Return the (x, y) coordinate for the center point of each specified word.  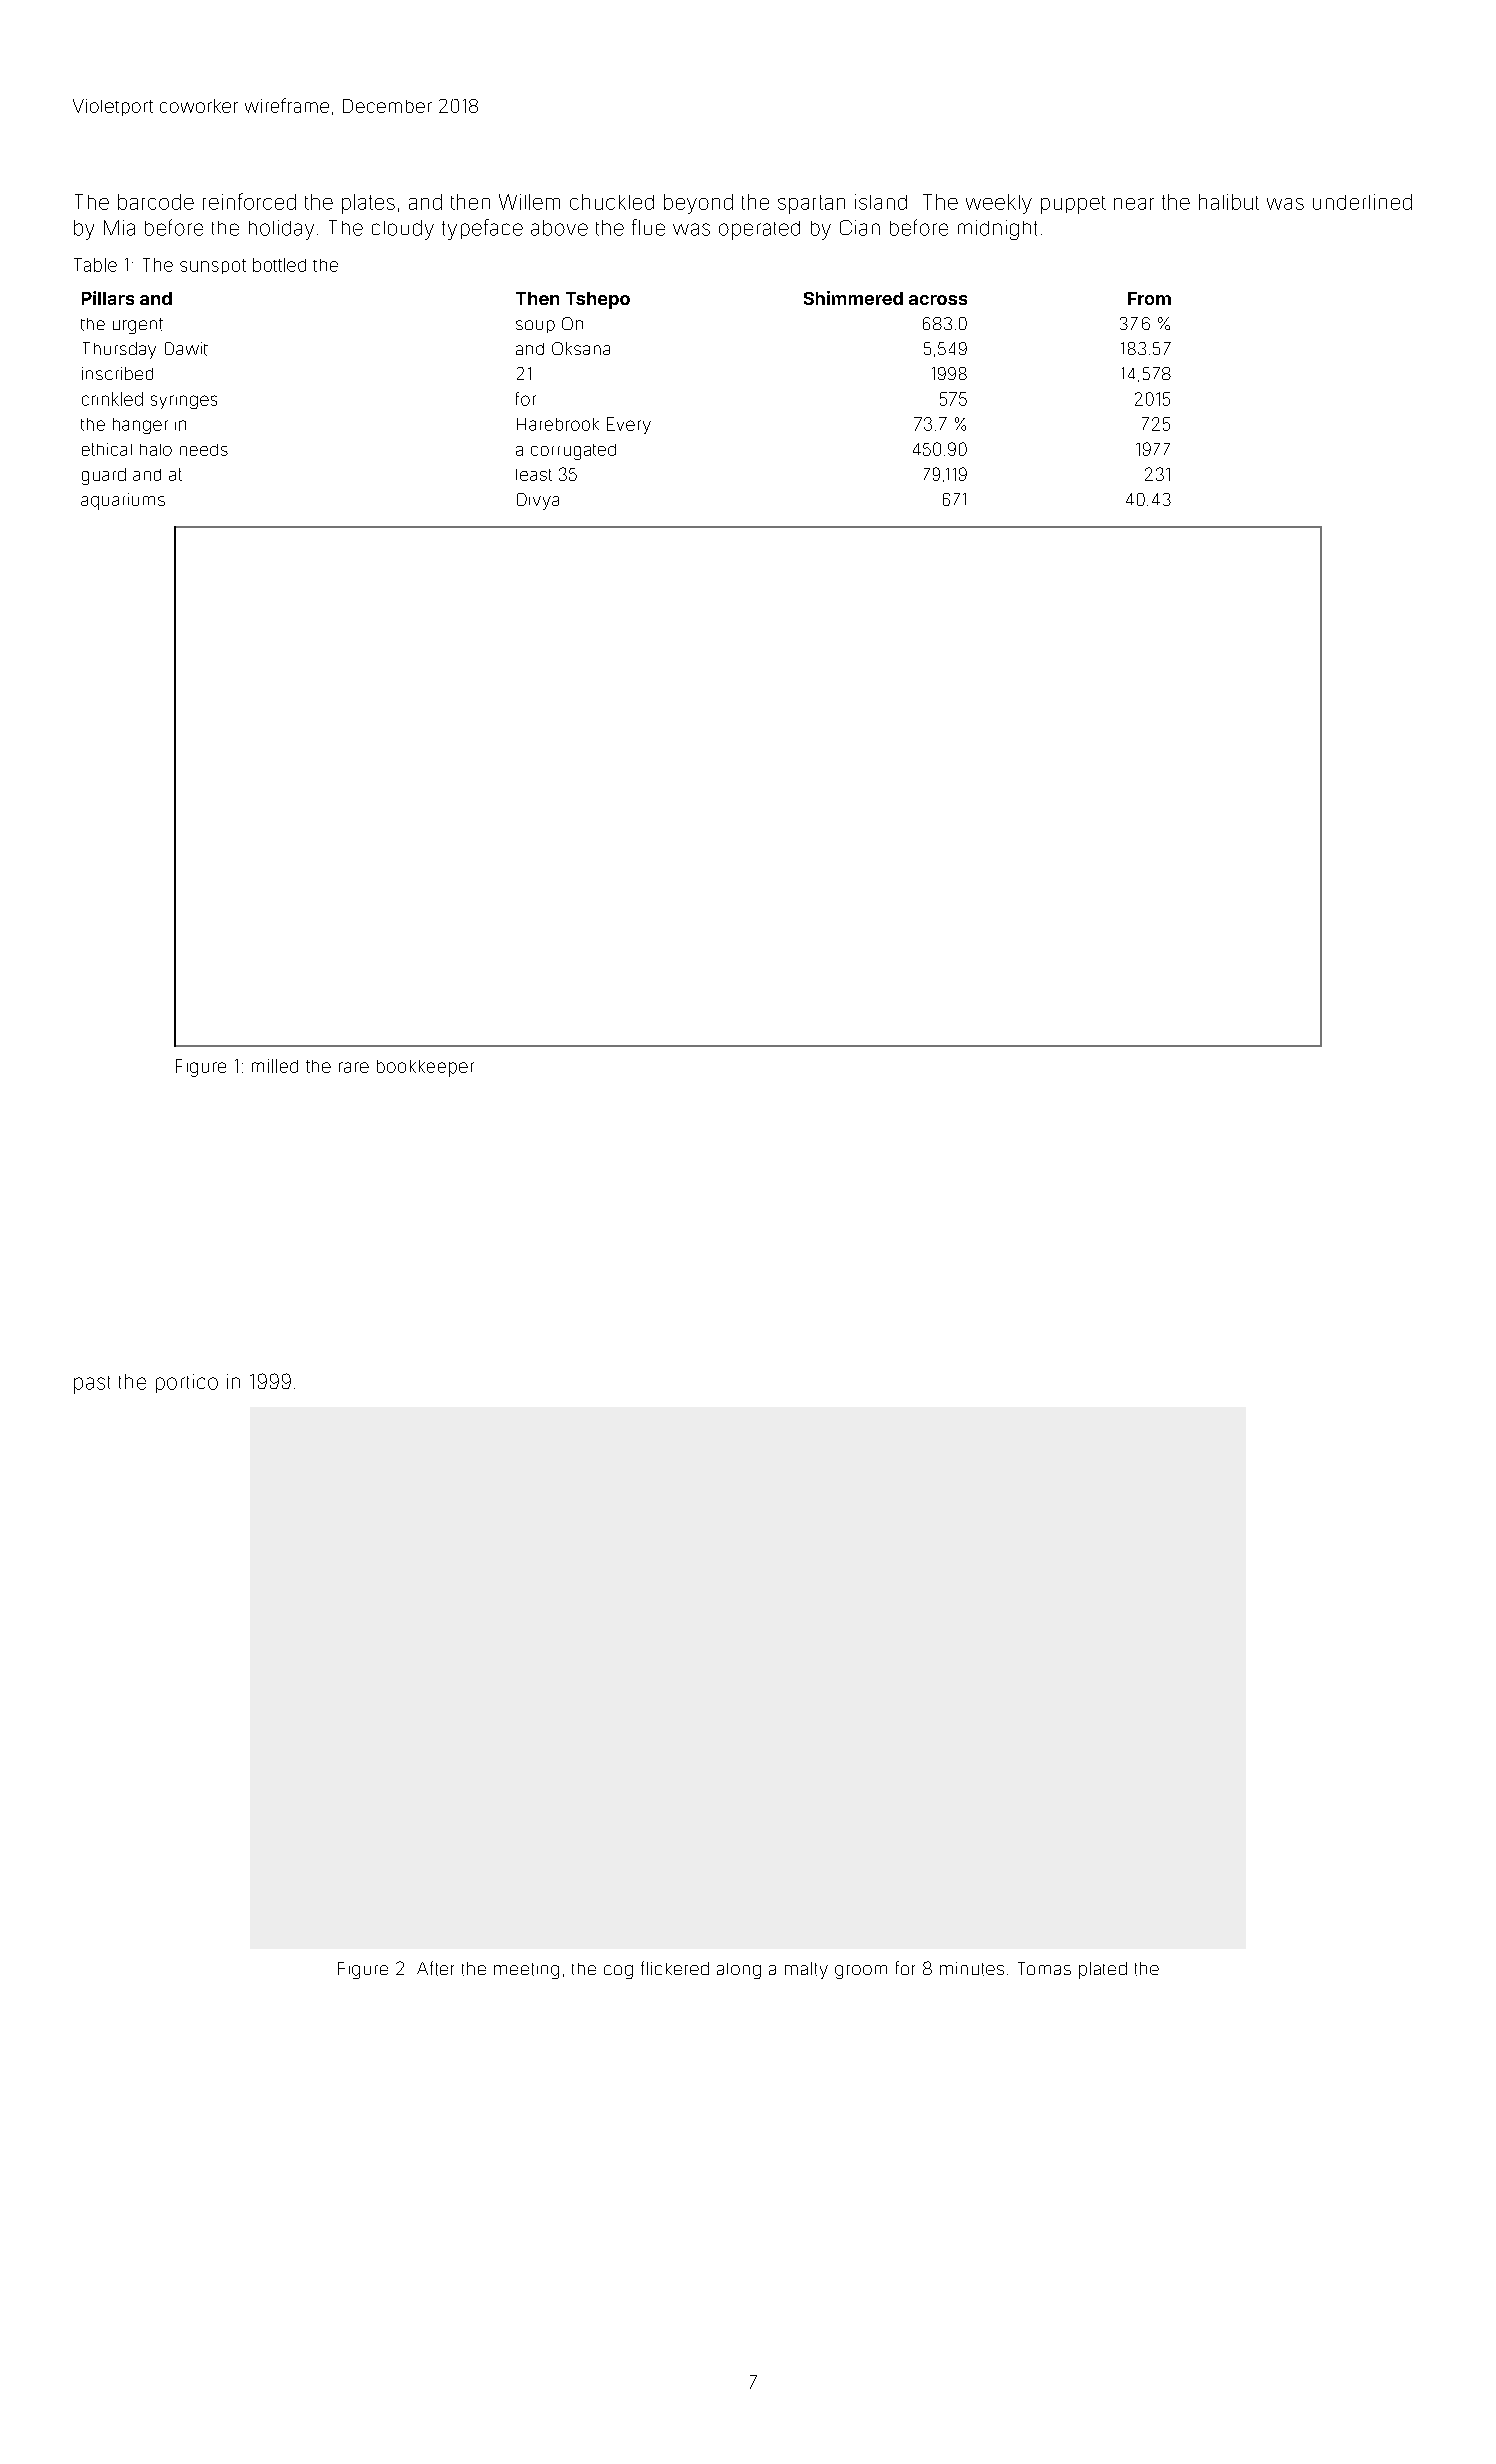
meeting (526, 1971)
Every (629, 425)
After (435, 1968)
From (1149, 298)
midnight (997, 230)
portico (187, 1383)
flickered (675, 1968)
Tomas (1044, 1968)
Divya (538, 501)
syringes (184, 402)
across (938, 300)
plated (1103, 1970)
